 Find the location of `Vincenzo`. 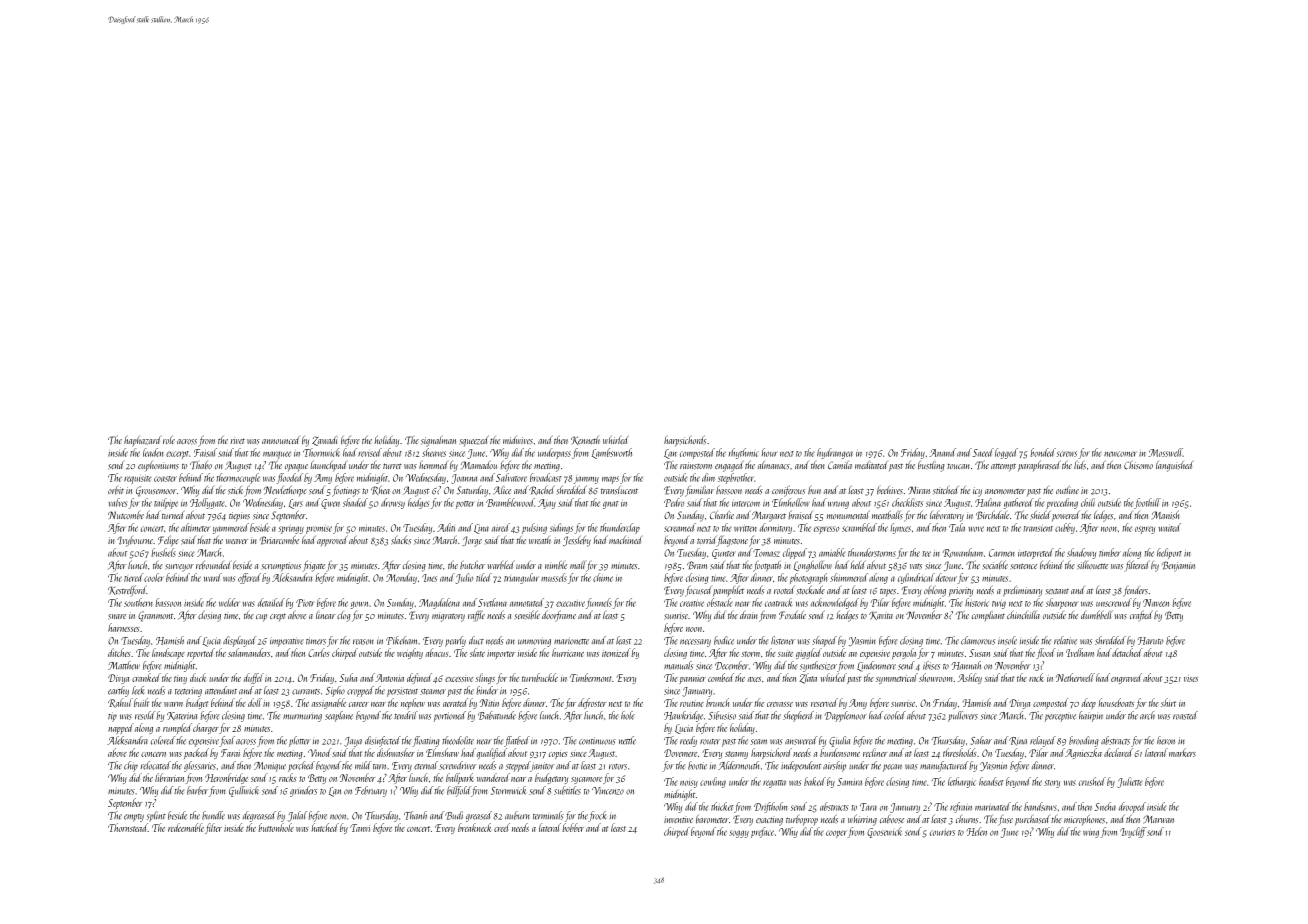

Vincenzo is located at coordinates (608, 791).
